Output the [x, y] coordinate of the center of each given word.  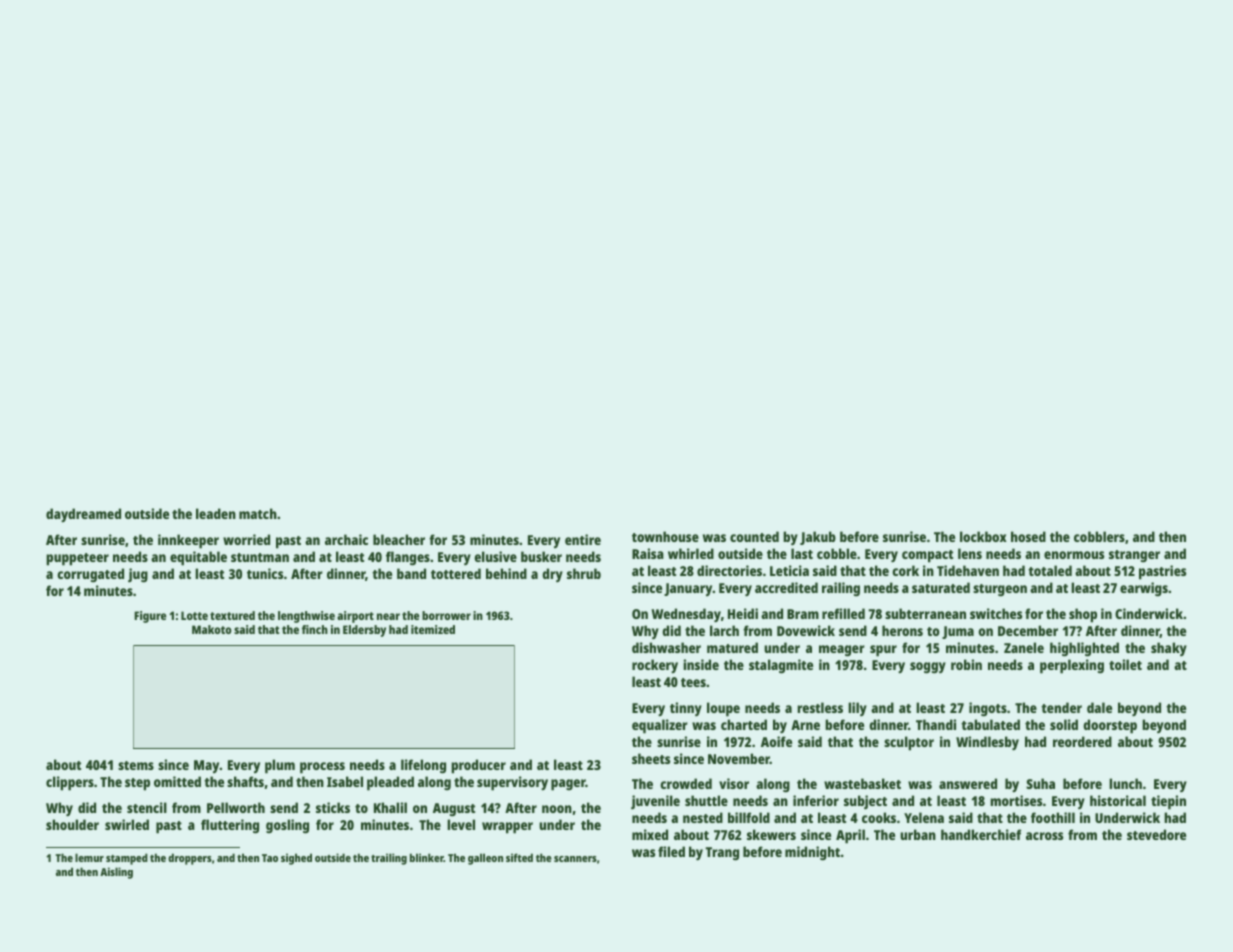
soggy [928, 668]
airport [355, 617]
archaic [346, 539]
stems [136, 765]
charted [744, 724]
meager [842, 651]
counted [754, 536]
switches [996, 613]
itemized [433, 629]
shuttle [706, 800]
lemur [89, 857]
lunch [1125, 783]
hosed [1028, 536]
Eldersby [364, 631]
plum [280, 766]
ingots [988, 709]
